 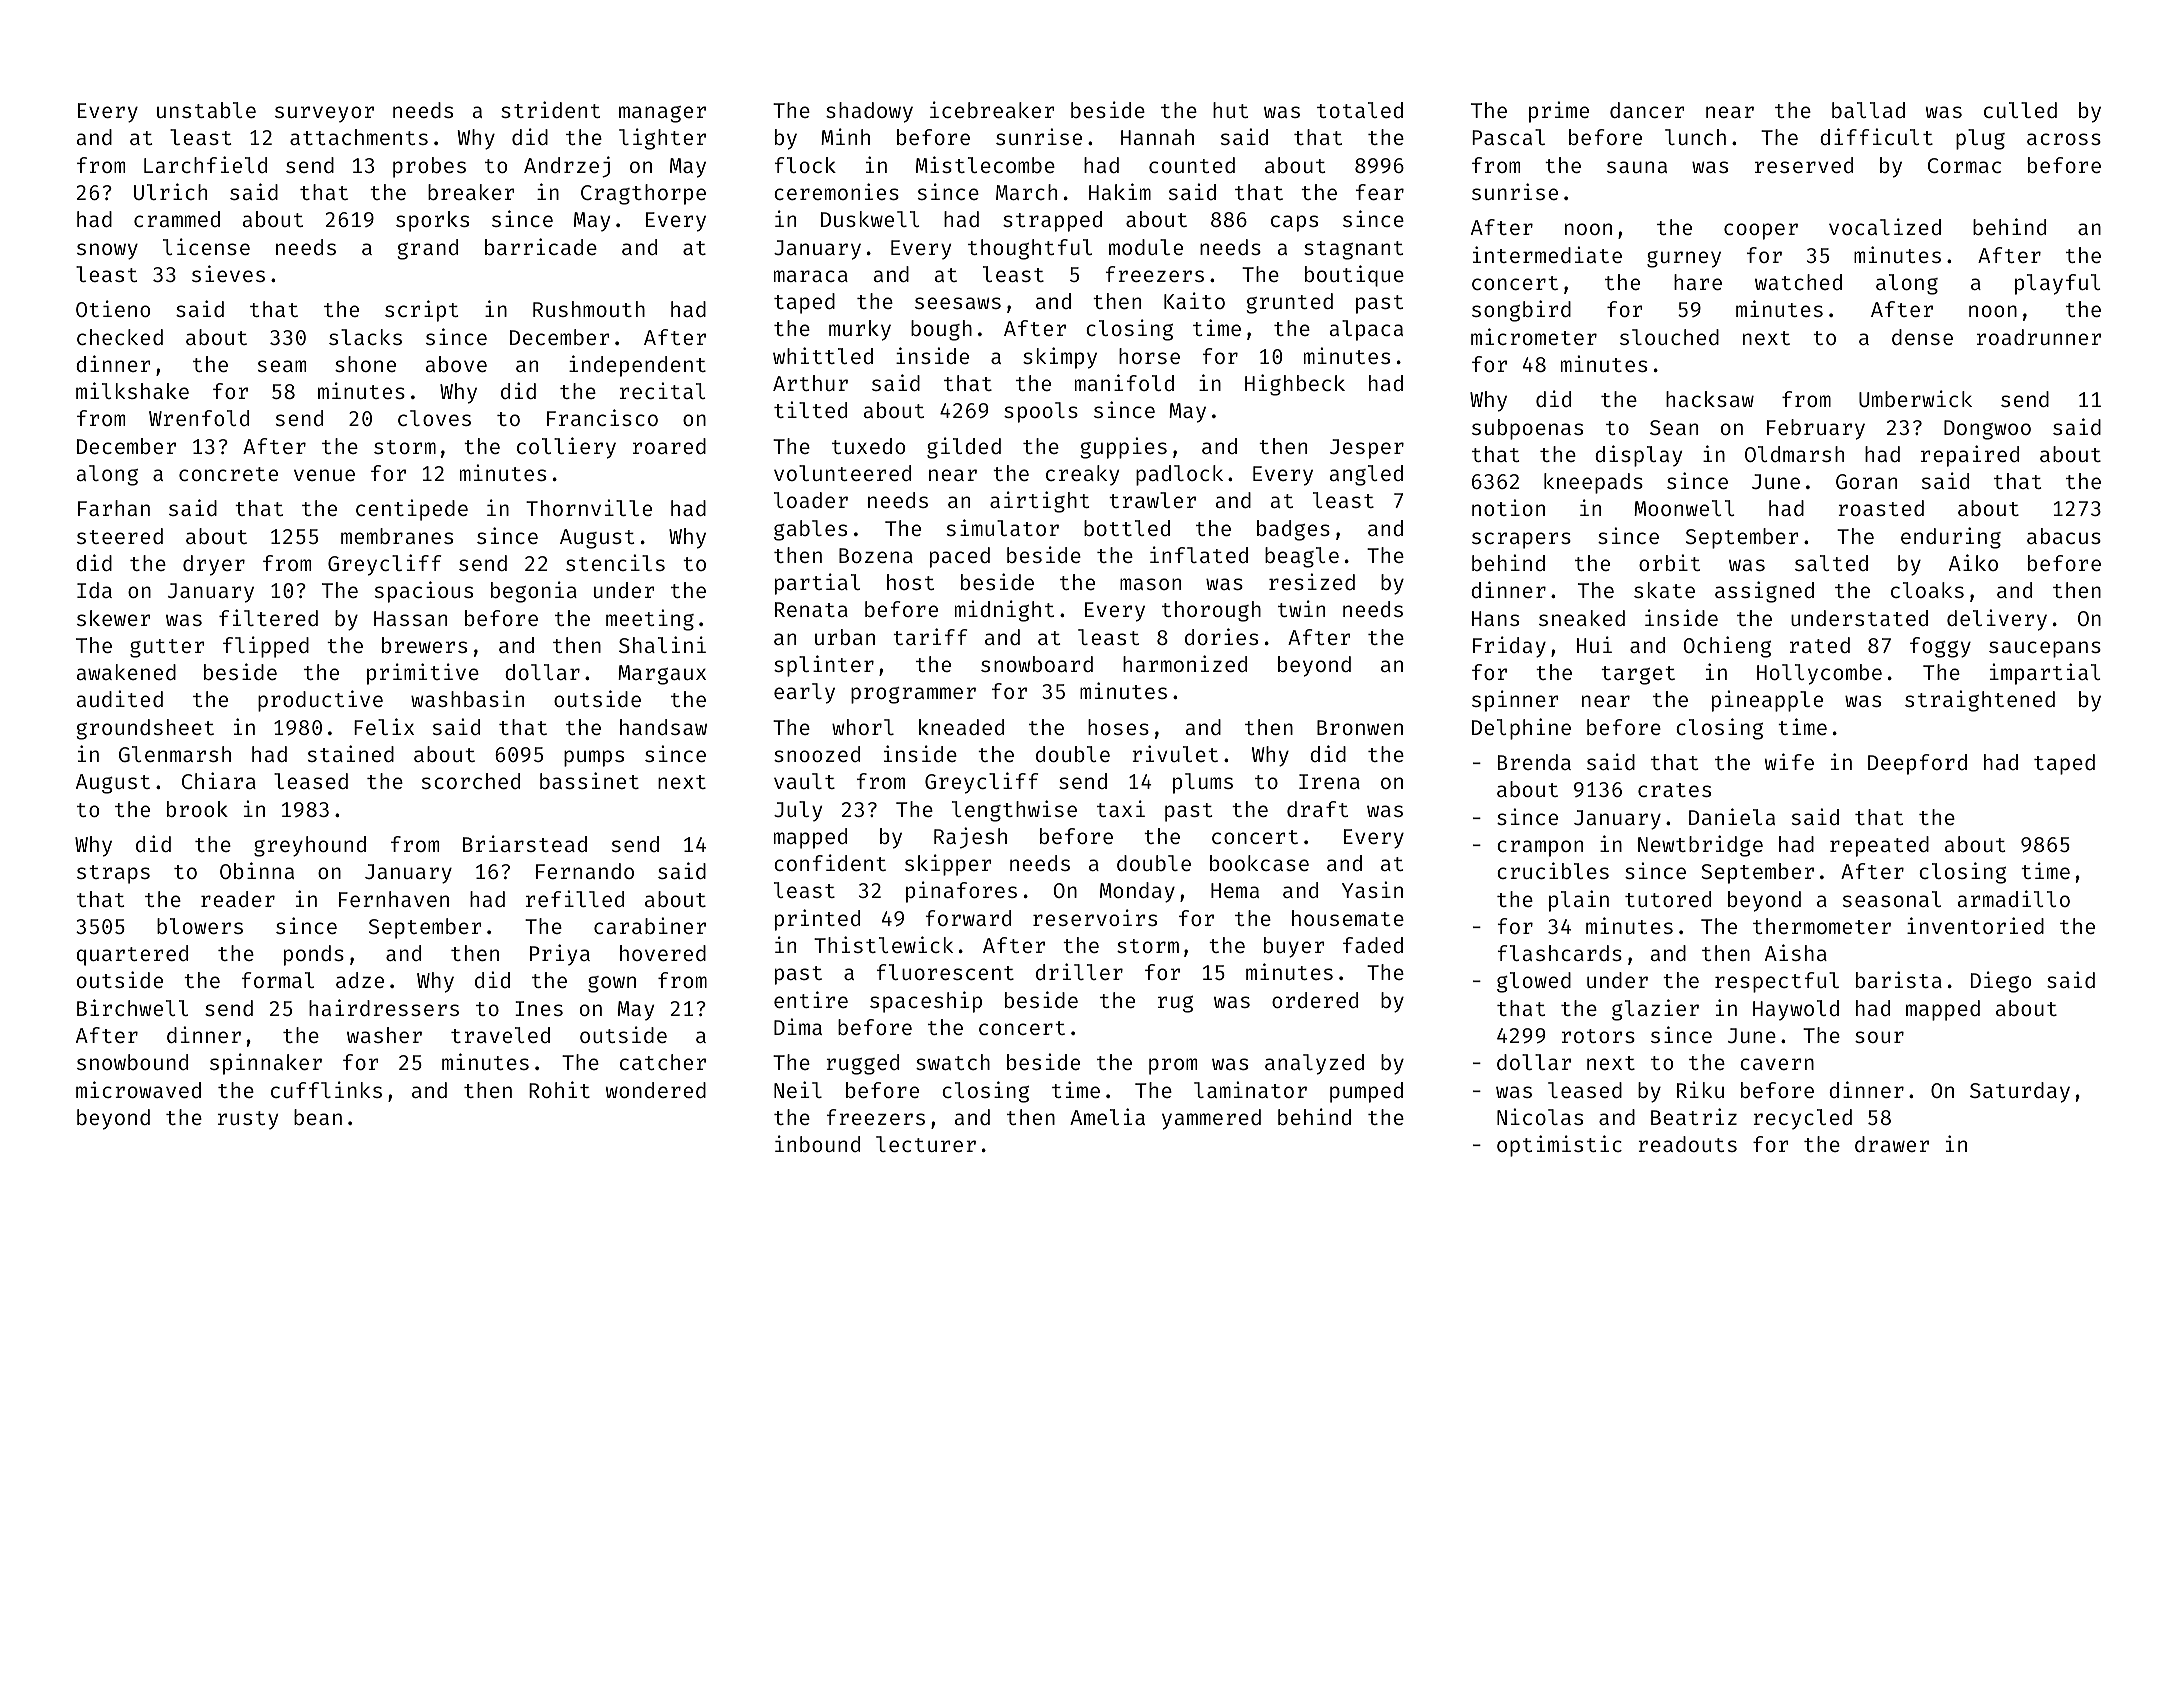 What do you see at coordinates (2020, 1092) in the document?
I see `Saturday` at bounding box center [2020, 1092].
